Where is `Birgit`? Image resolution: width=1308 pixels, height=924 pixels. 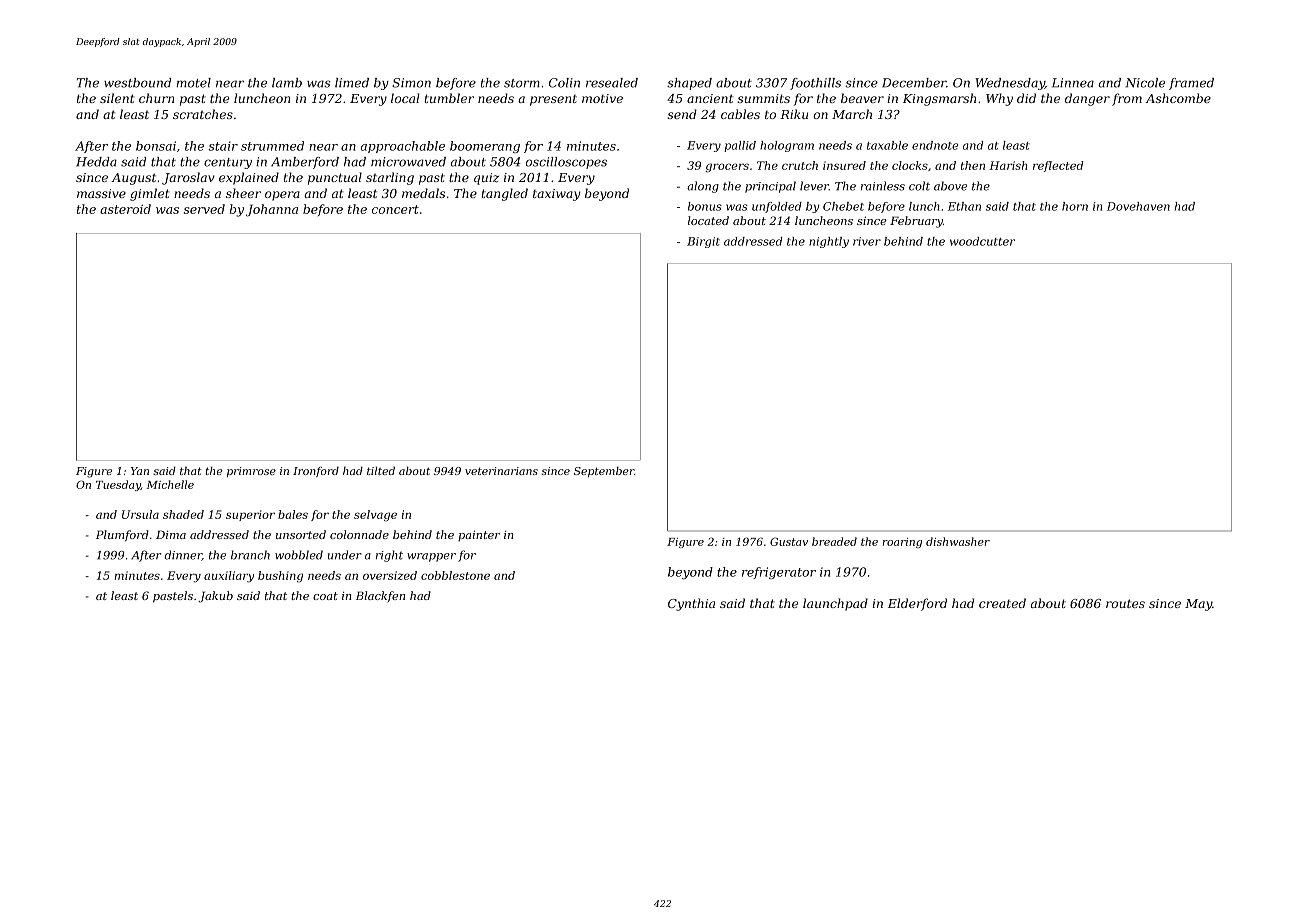
Birgit is located at coordinates (703, 242).
